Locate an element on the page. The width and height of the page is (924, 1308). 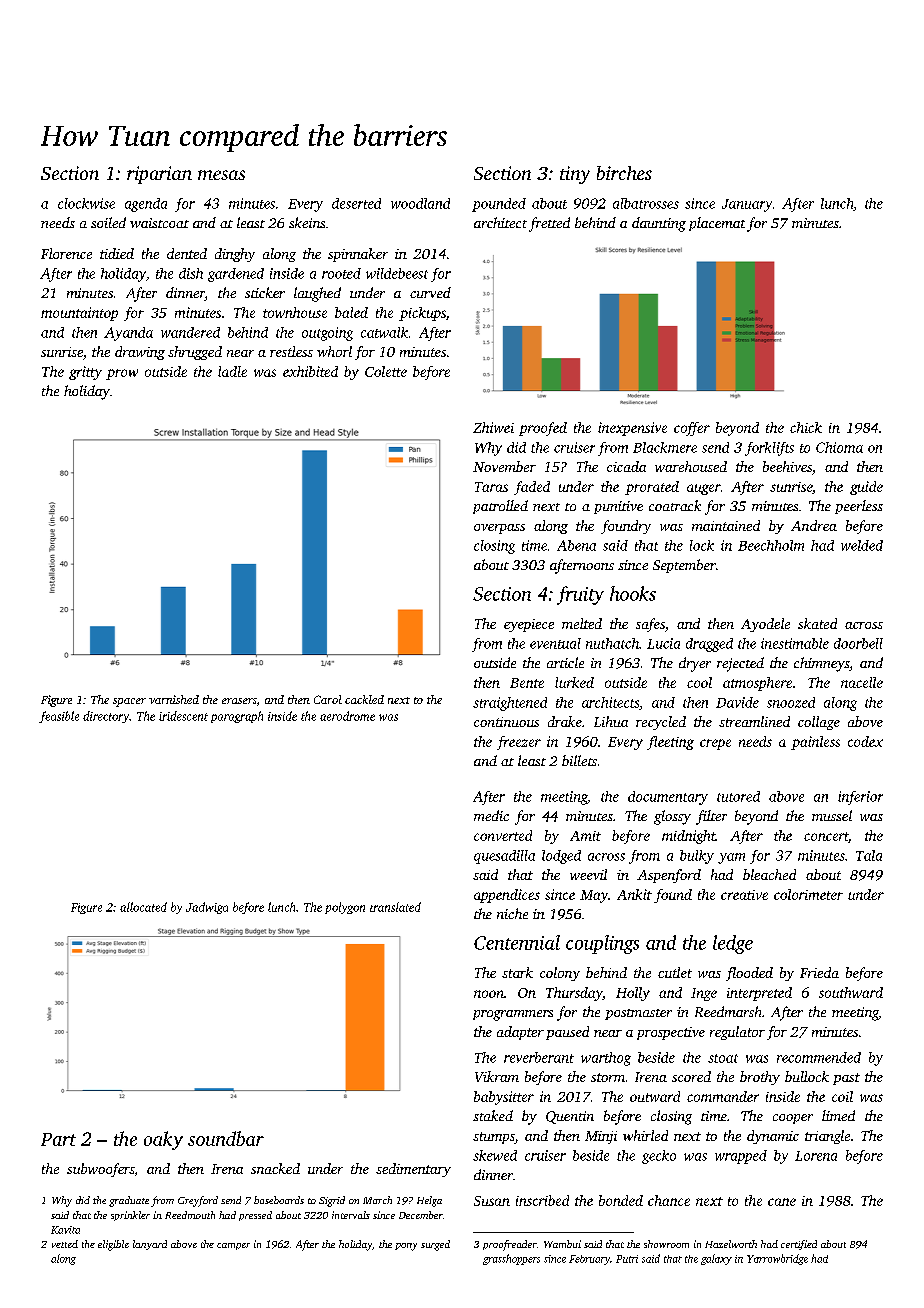
appendices is located at coordinates (507, 896).
